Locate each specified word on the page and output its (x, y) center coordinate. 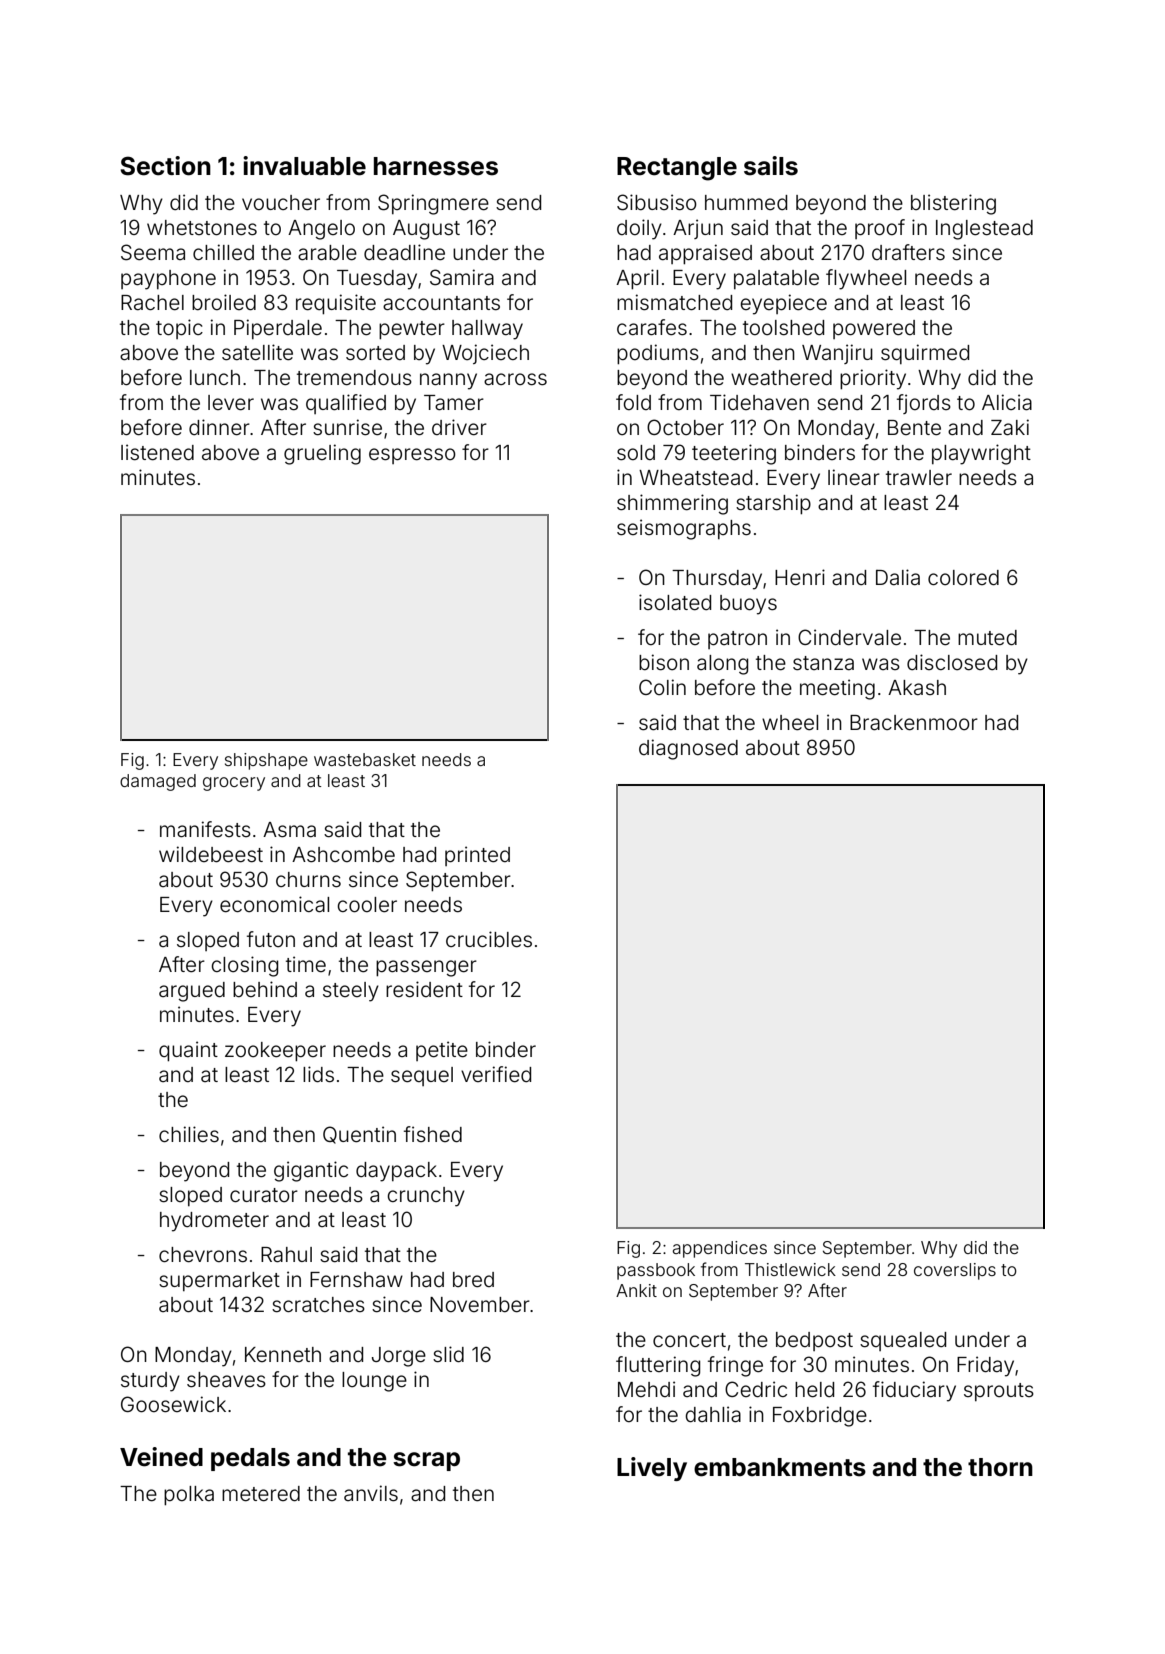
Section (165, 166)
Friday (985, 1366)
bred (473, 1279)
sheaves (226, 1379)
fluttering (658, 1366)
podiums (658, 354)
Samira (462, 277)
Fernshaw (356, 1279)
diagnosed (688, 749)
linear (854, 477)
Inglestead (984, 230)
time (306, 964)
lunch (215, 377)
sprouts (999, 1392)
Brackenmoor (914, 723)
